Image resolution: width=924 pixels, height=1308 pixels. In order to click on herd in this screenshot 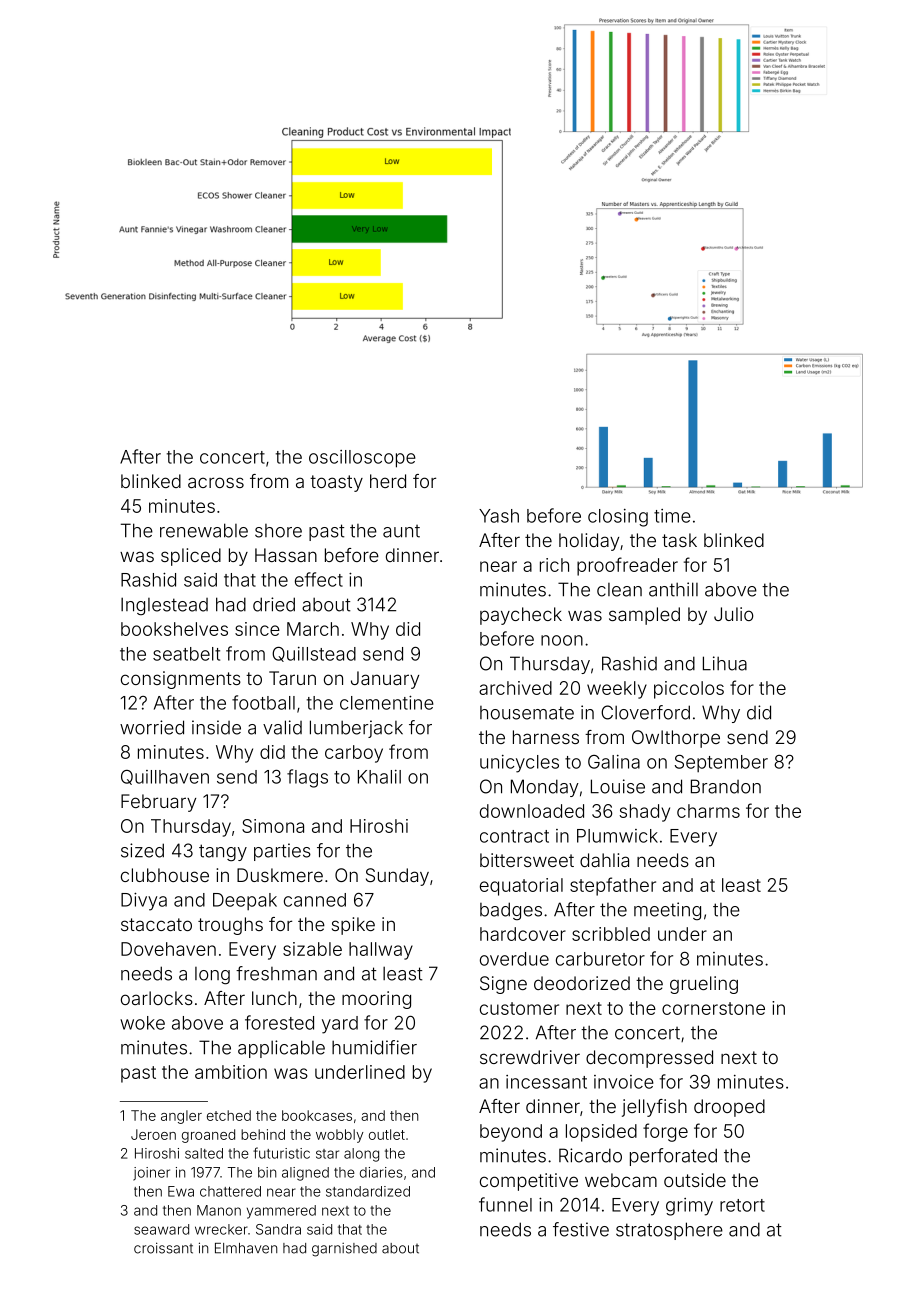, I will do `click(388, 481)`.
